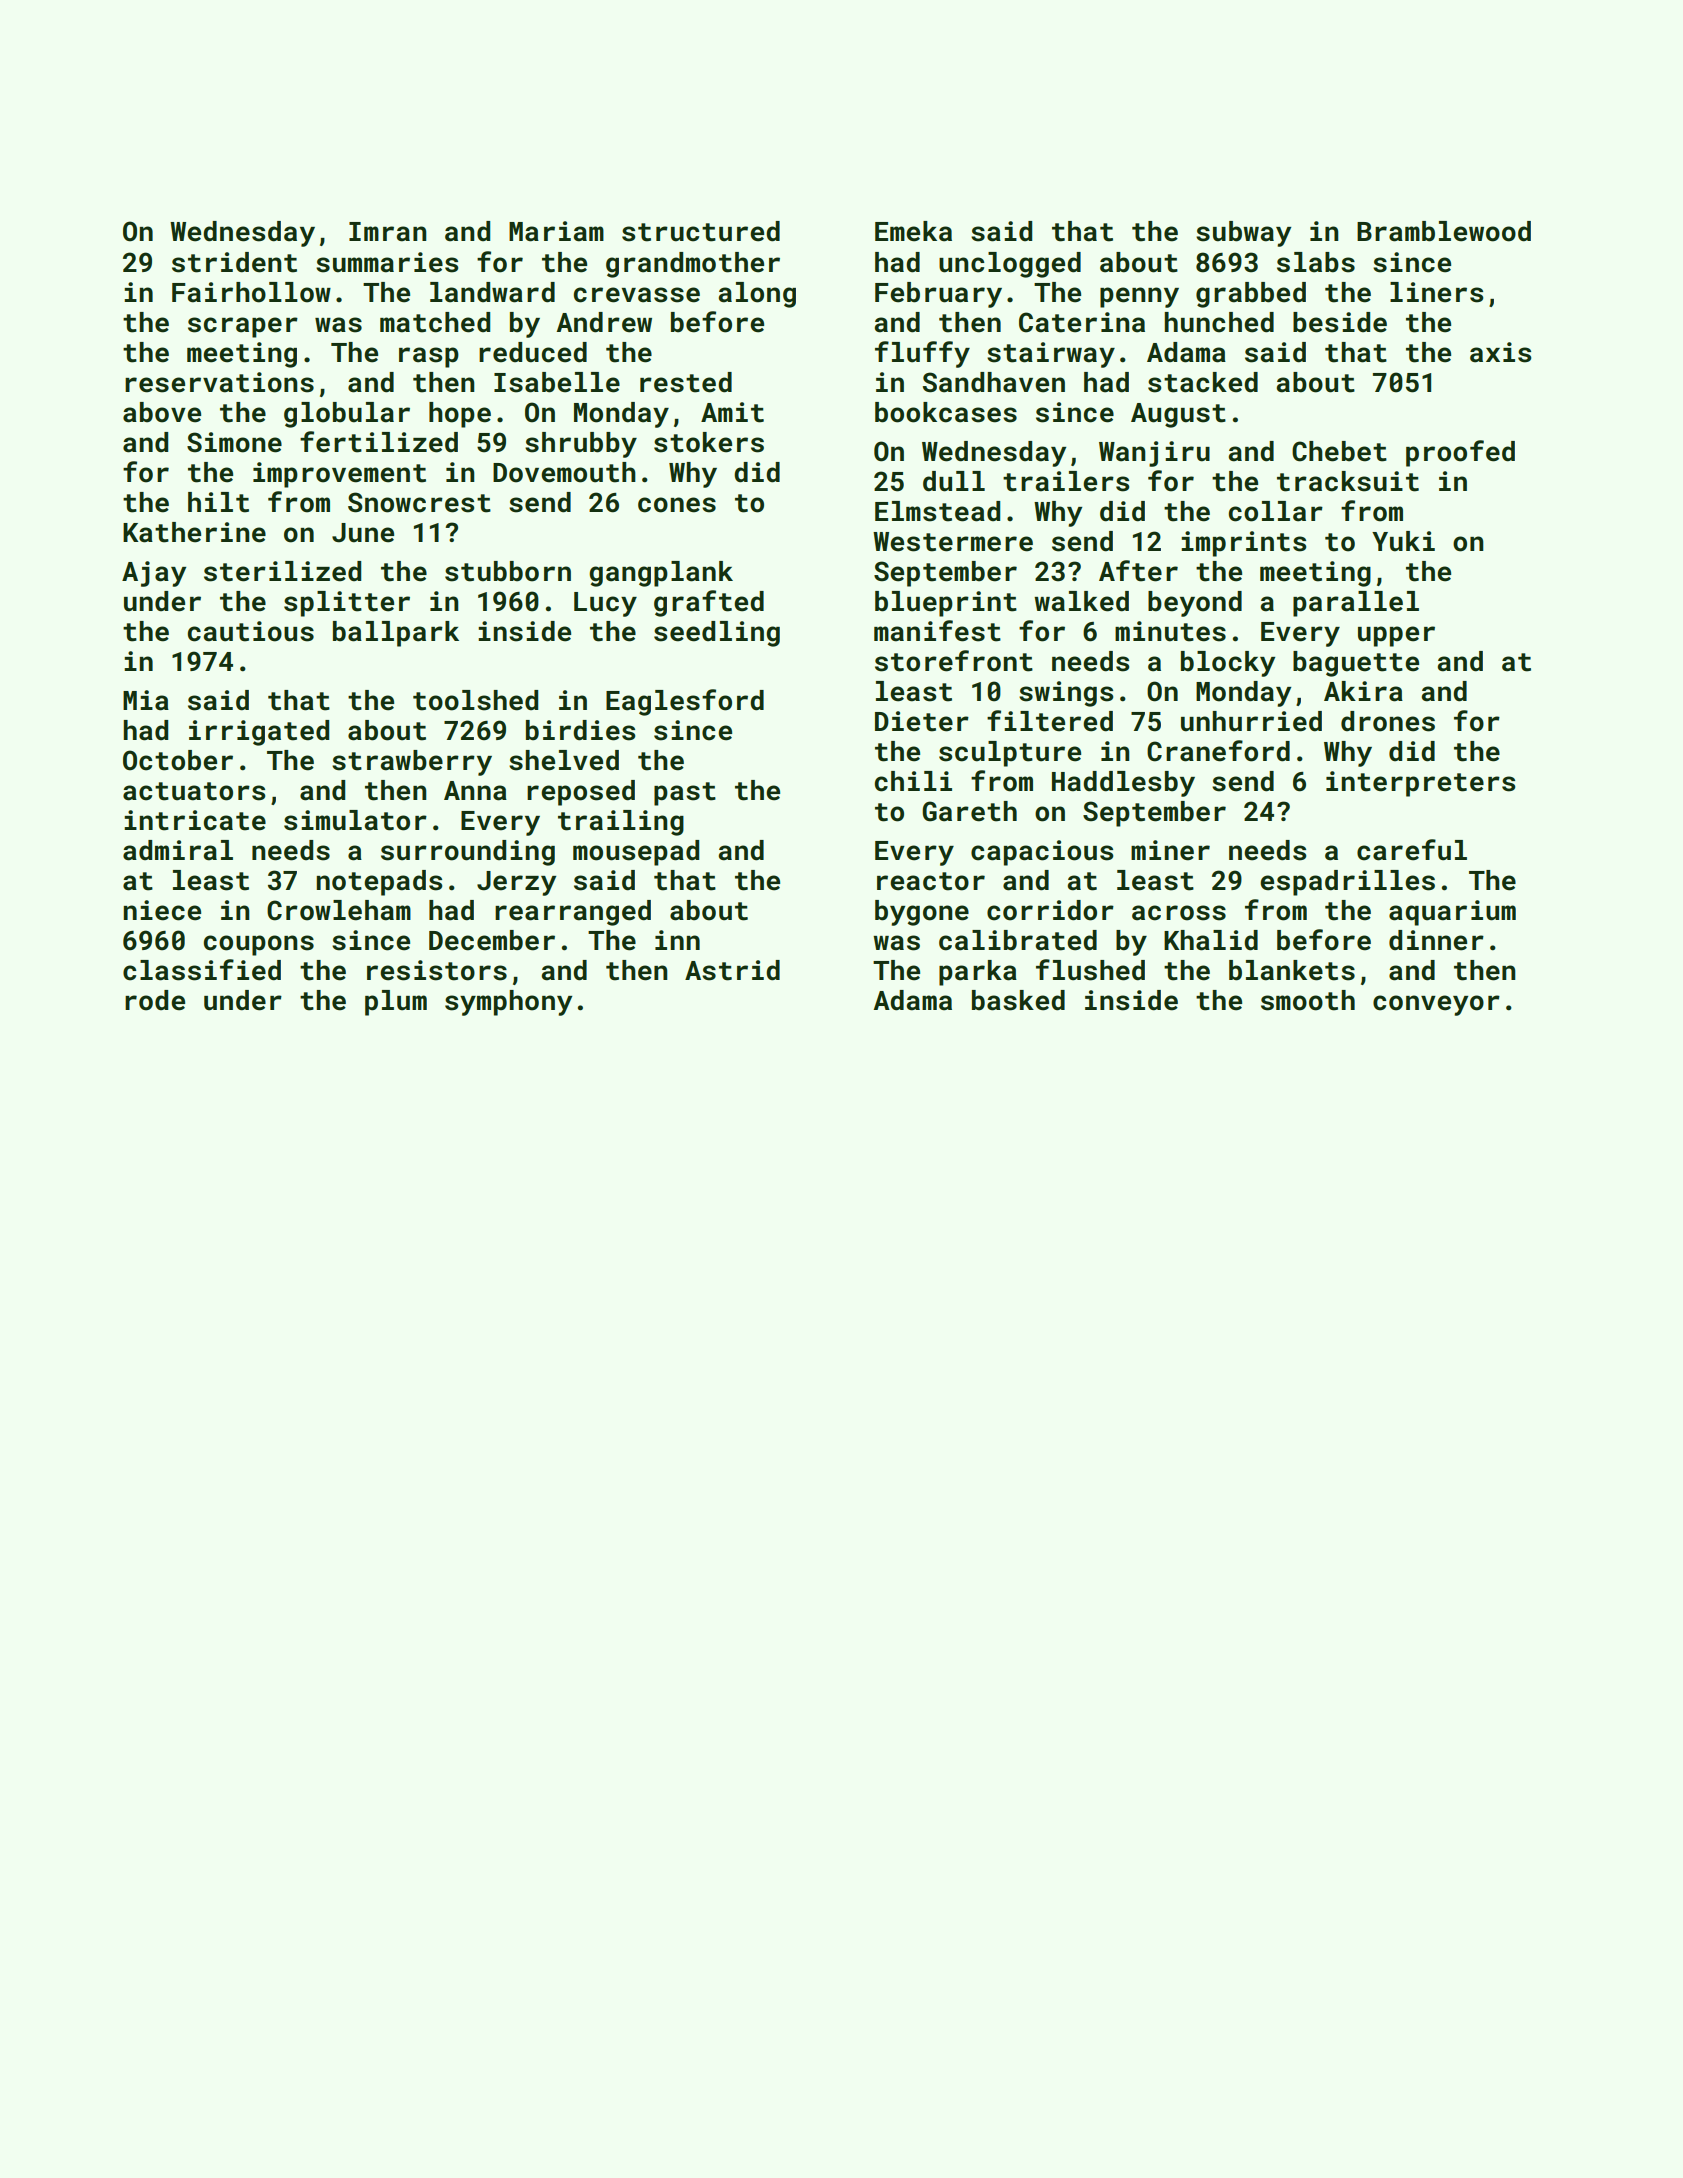 Image resolution: width=1683 pixels, height=2178 pixels. What do you see at coordinates (475, 700) in the document?
I see `toolshed` at bounding box center [475, 700].
